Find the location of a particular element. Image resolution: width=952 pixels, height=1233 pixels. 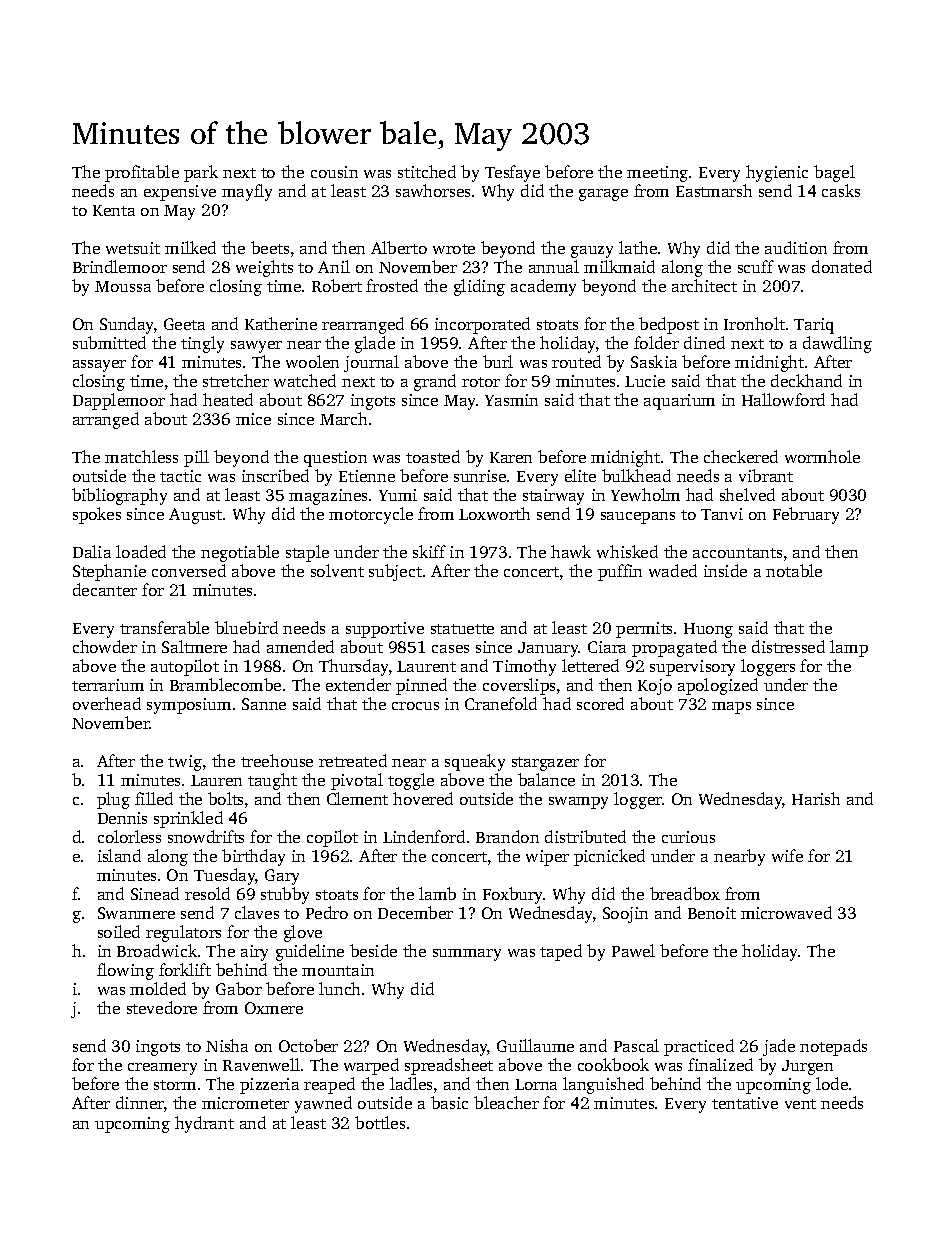

Loxworth is located at coordinates (494, 513).
